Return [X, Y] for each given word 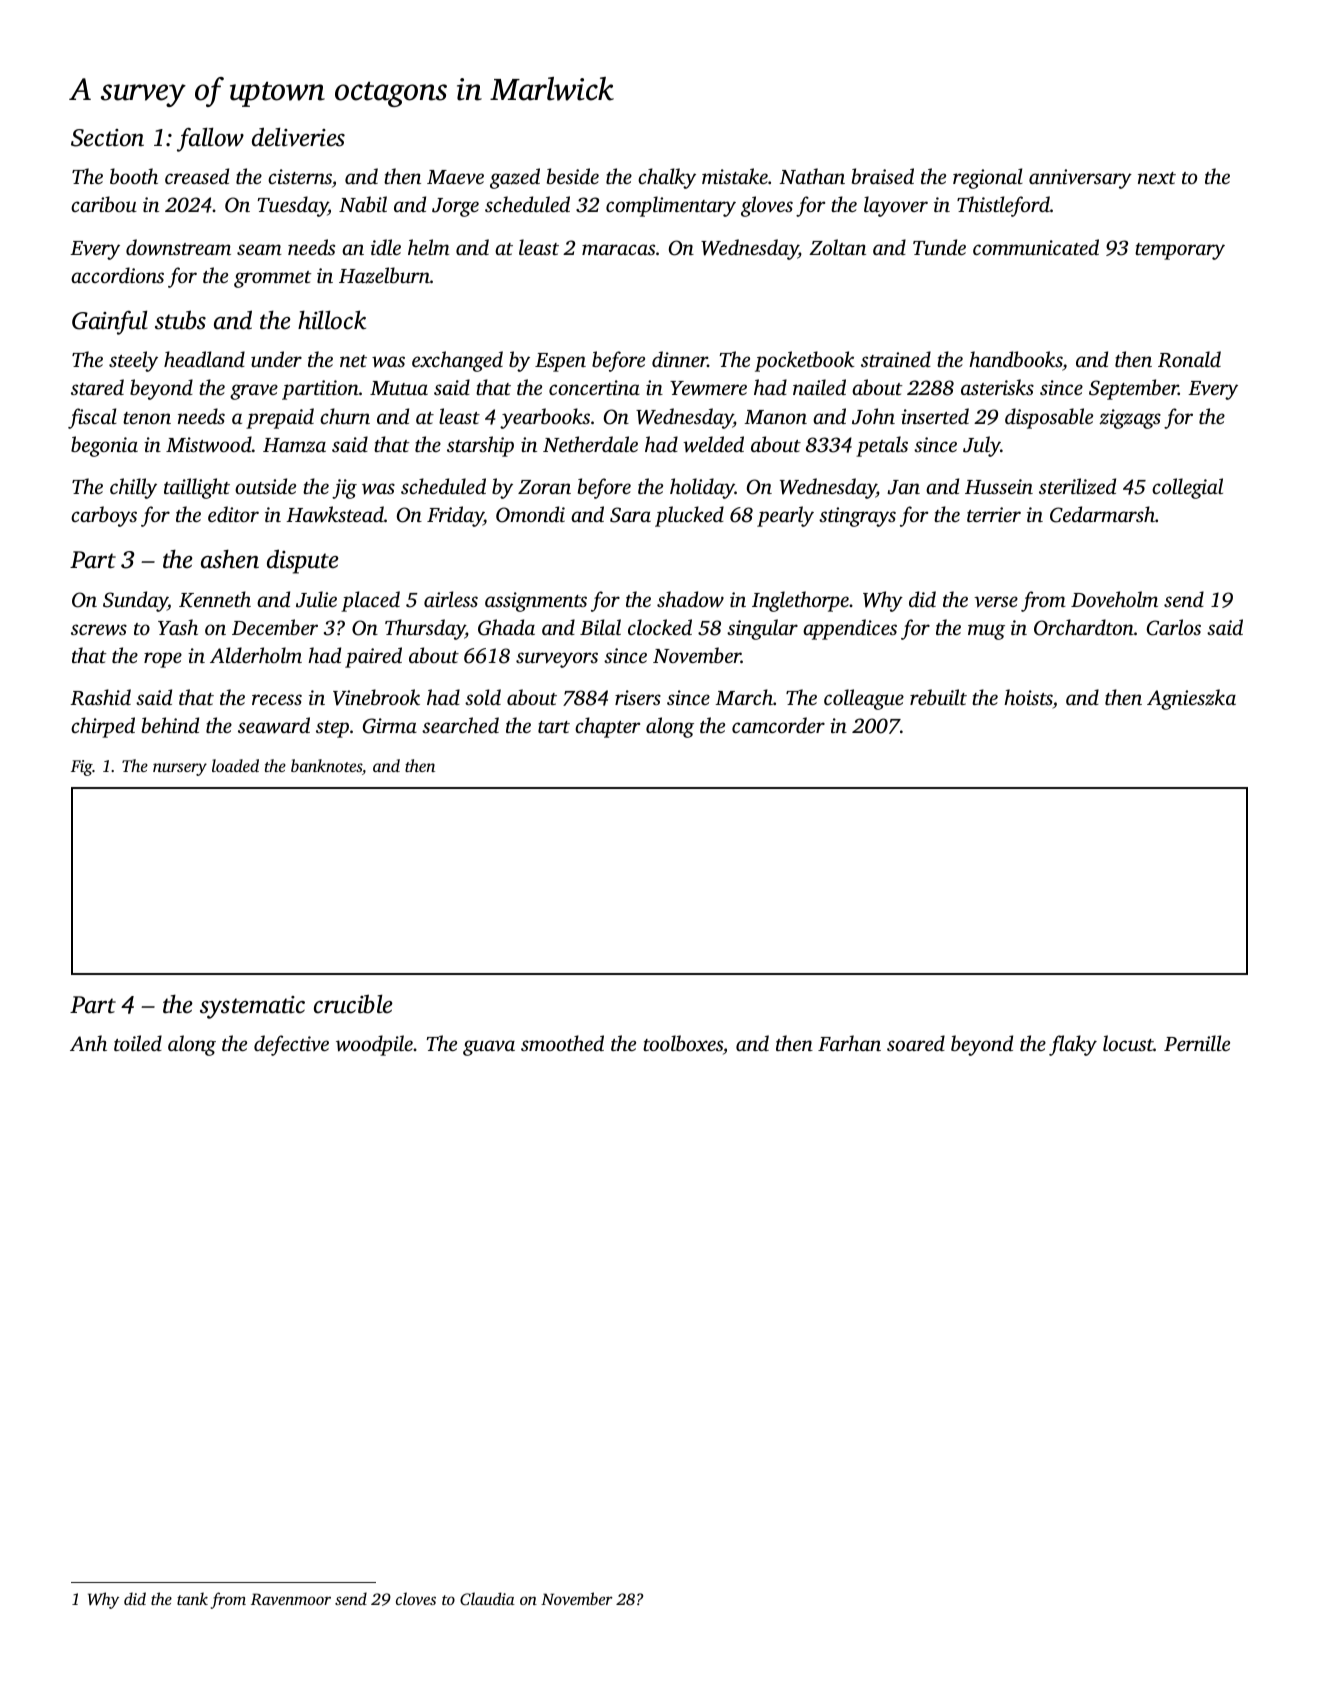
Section [107, 138]
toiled [138, 1043]
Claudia [487, 1598]
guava [489, 1048]
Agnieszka [1191, 699]
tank [192, 1598]
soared [916, 1043]
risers [638, 697]
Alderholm [256, 655]
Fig [82, 768]
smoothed [562, 1043]
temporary [1180, 251]
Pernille [1197, 1043]
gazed [515, 178]
